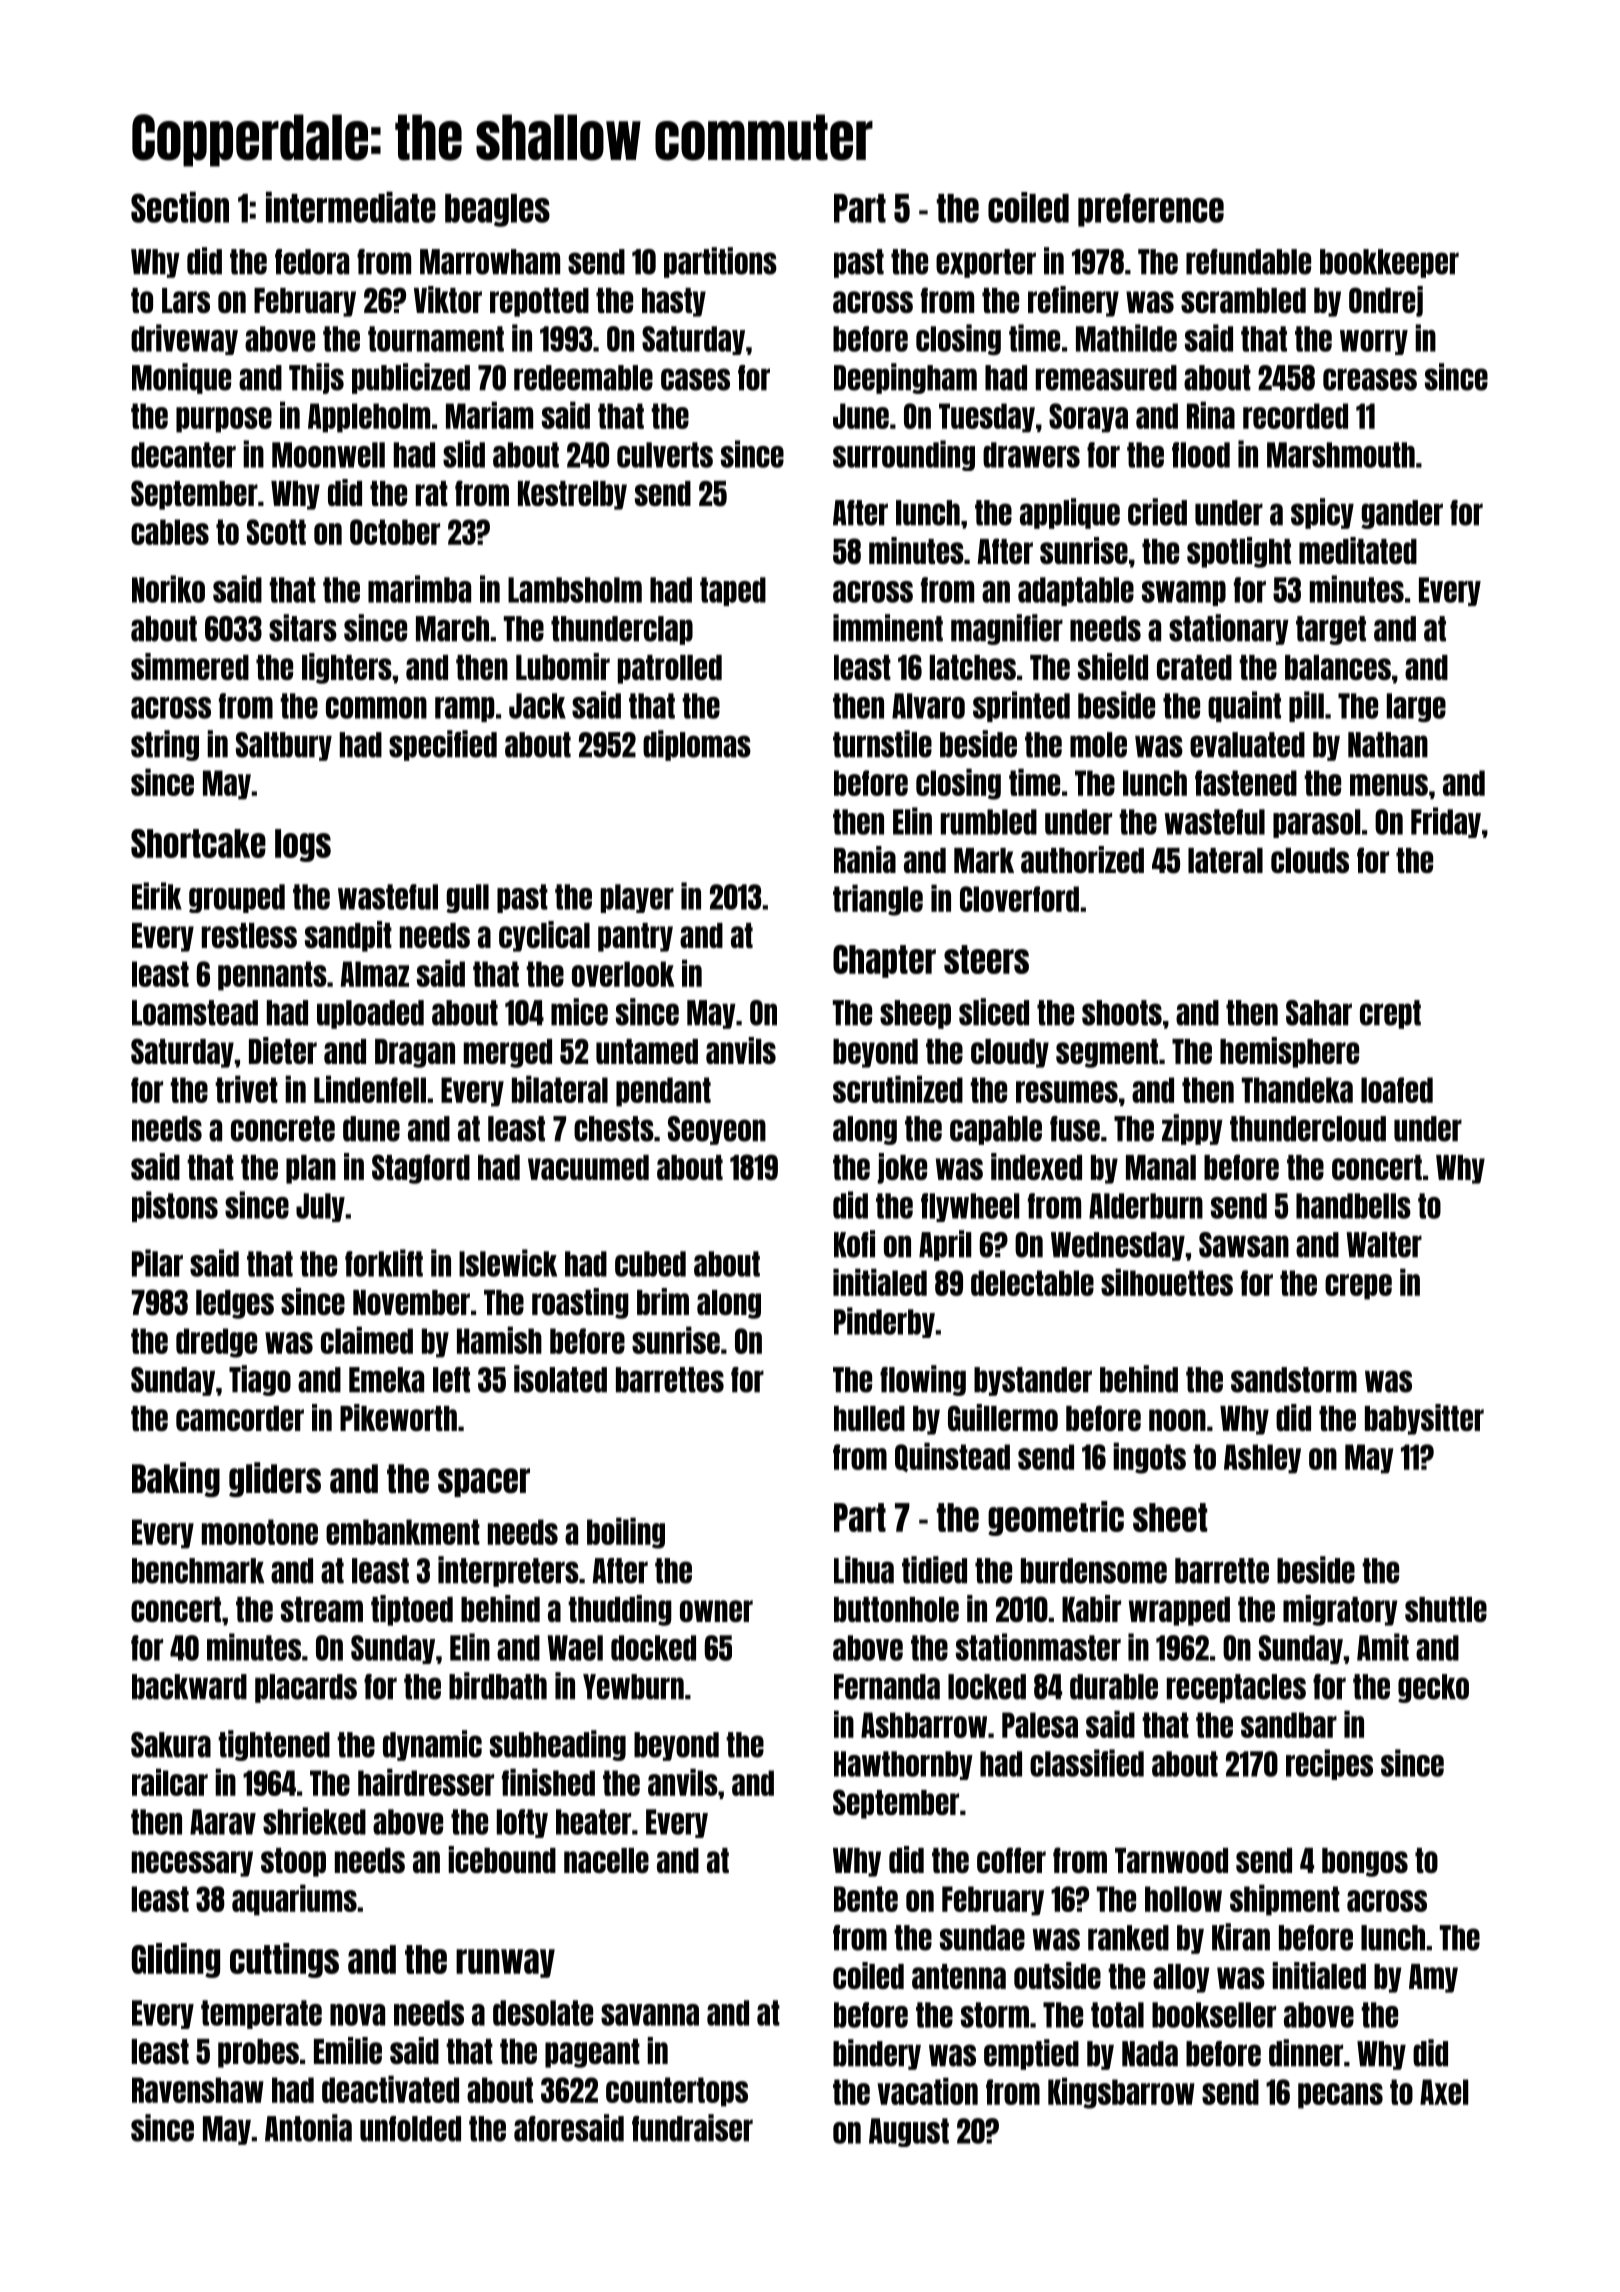 Image resolution: width=1620 pixels, height=2292 pixels. I want to click on ramp, so click(465, 709).
